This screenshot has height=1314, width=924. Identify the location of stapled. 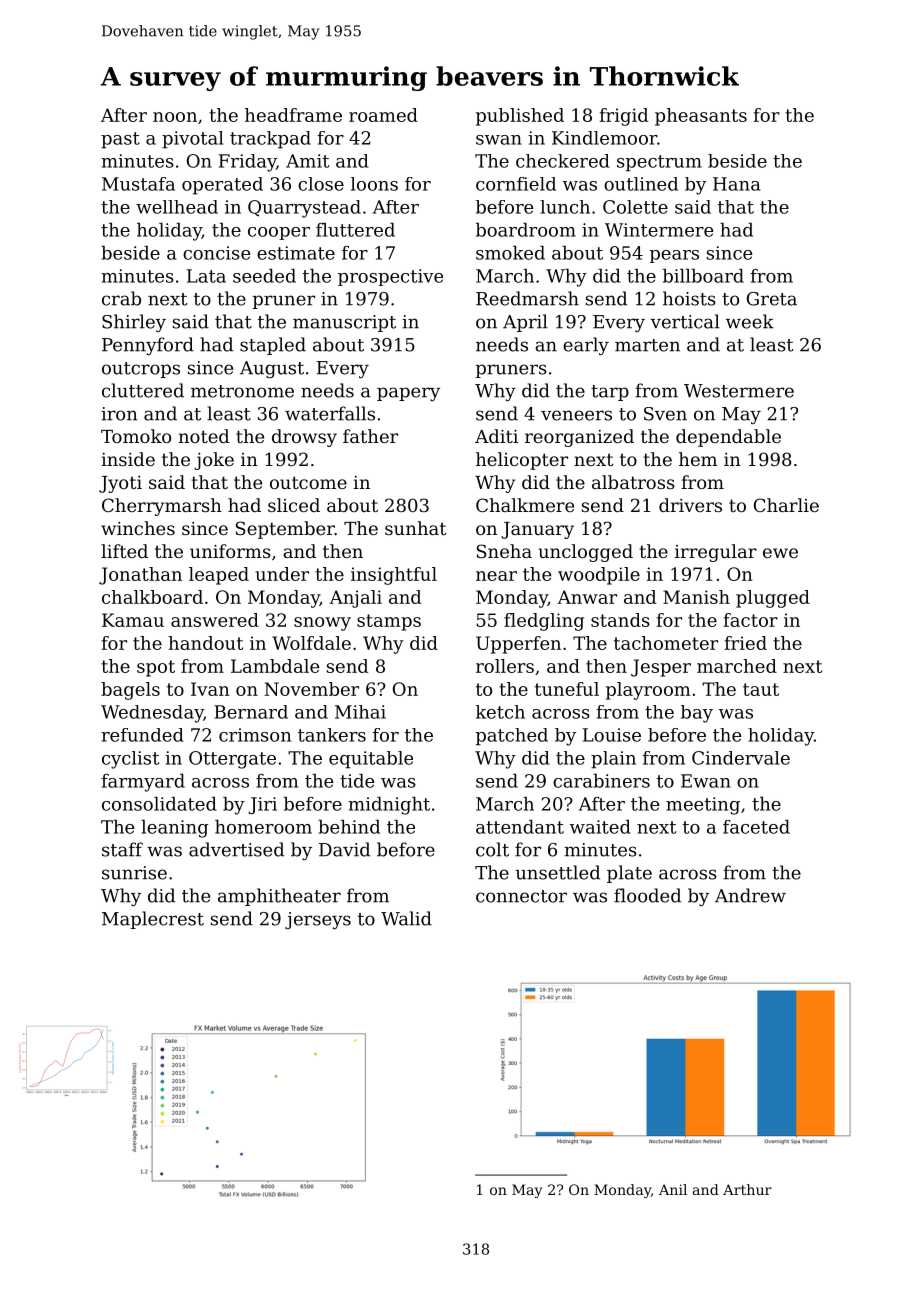
(273, 346).
